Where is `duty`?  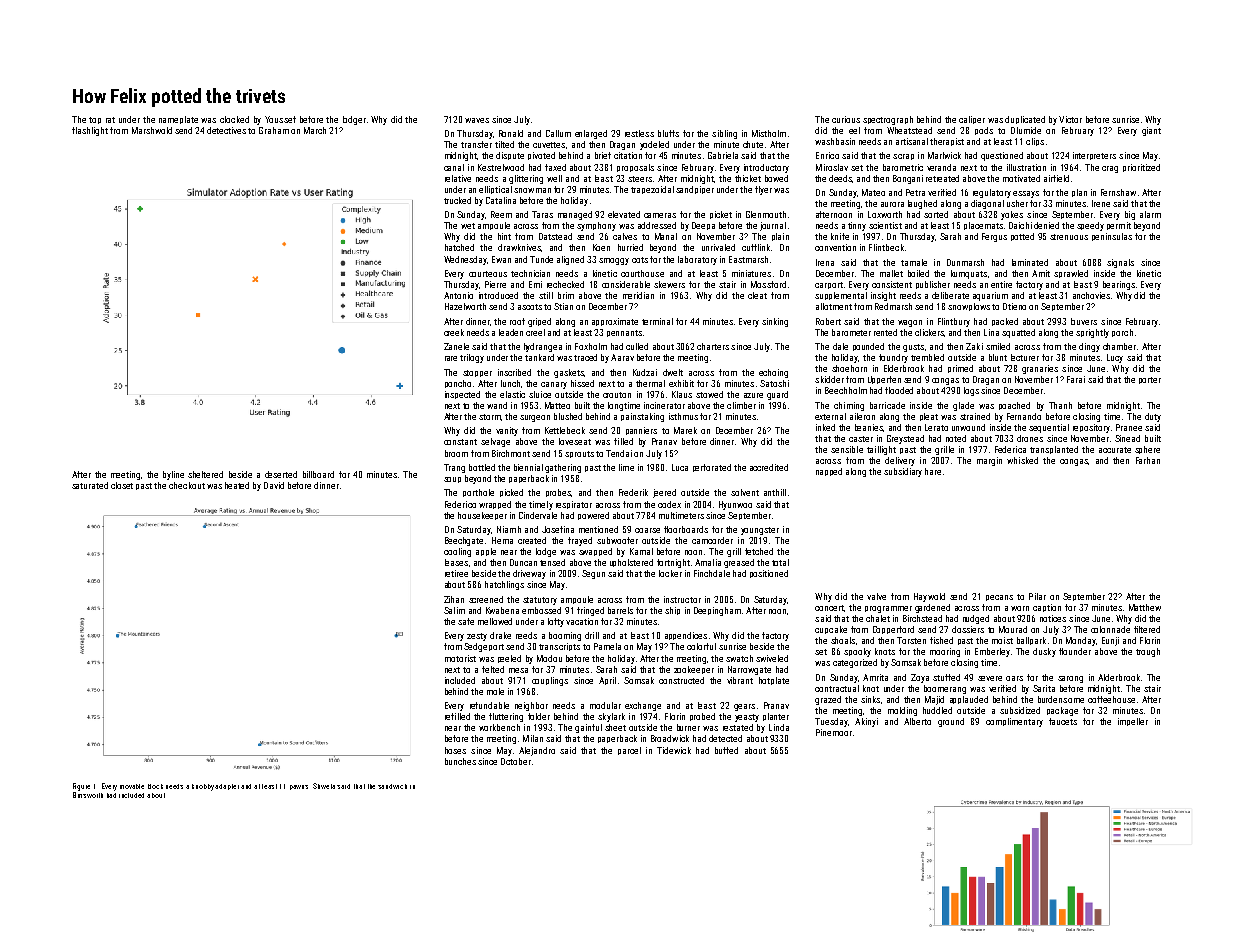
duty is located at coordinates (1153, 417).
